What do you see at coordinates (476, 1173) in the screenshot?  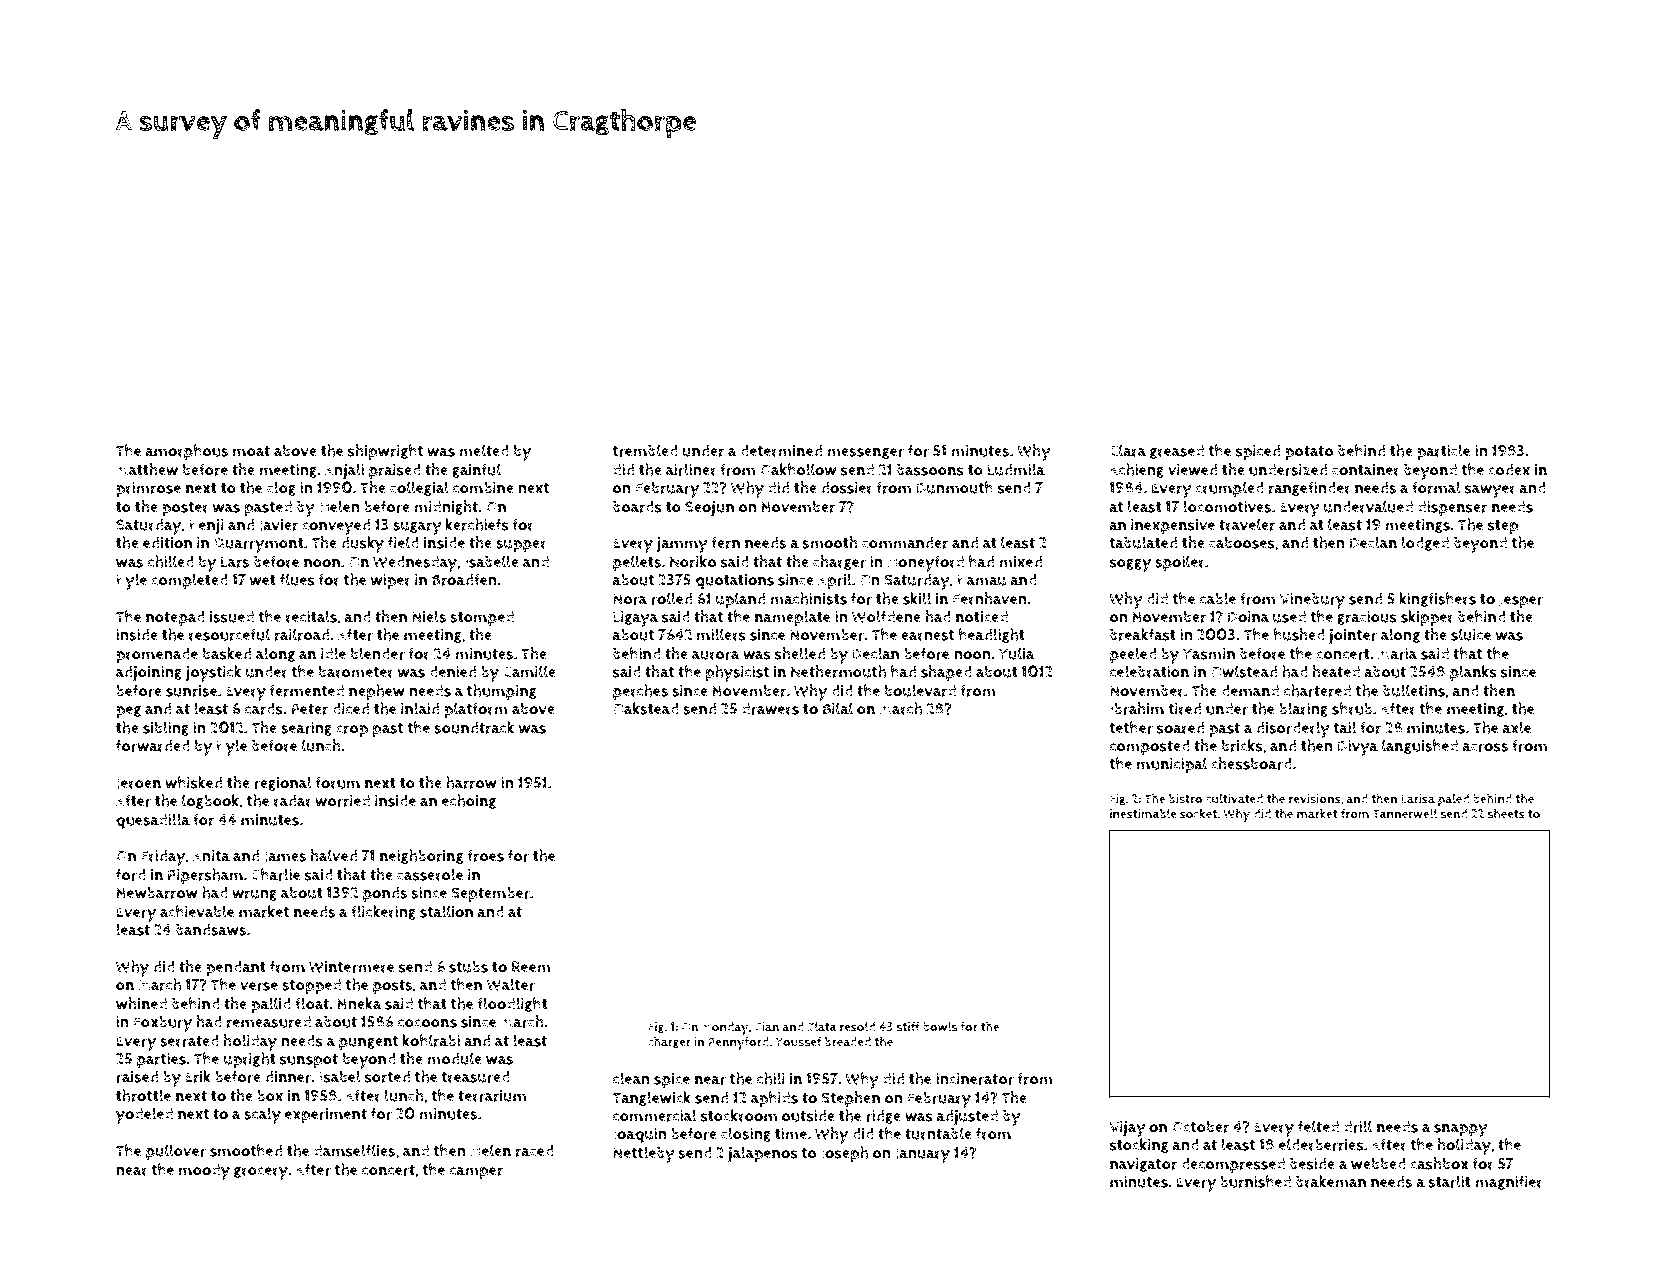 I see `camper` at bounding box center [476, 1173].
